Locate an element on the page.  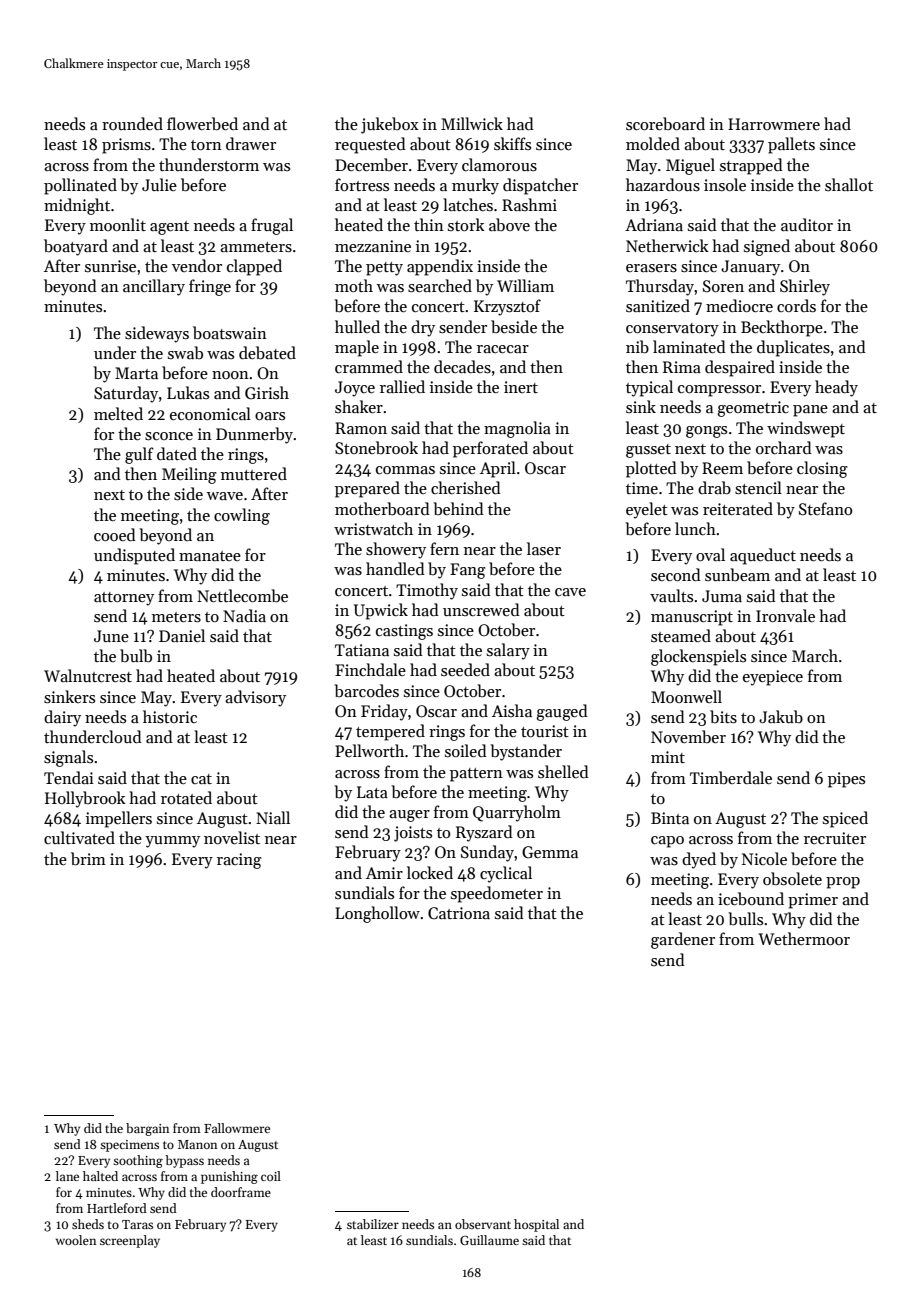
gardener is located at coordinates (683, 940).
